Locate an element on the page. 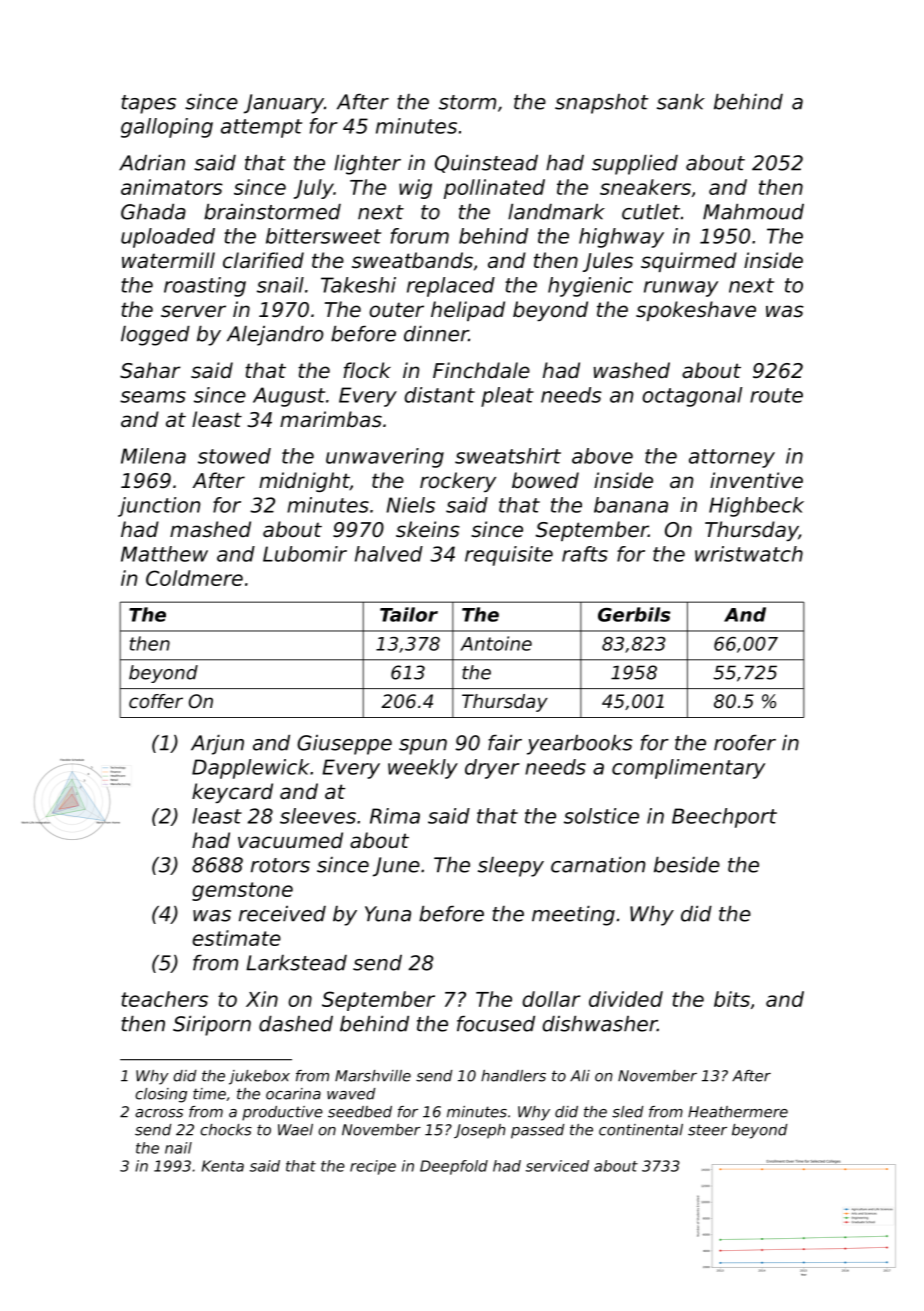 This image has width=924, height=1311. sank is located at coordinates (681, 102).
